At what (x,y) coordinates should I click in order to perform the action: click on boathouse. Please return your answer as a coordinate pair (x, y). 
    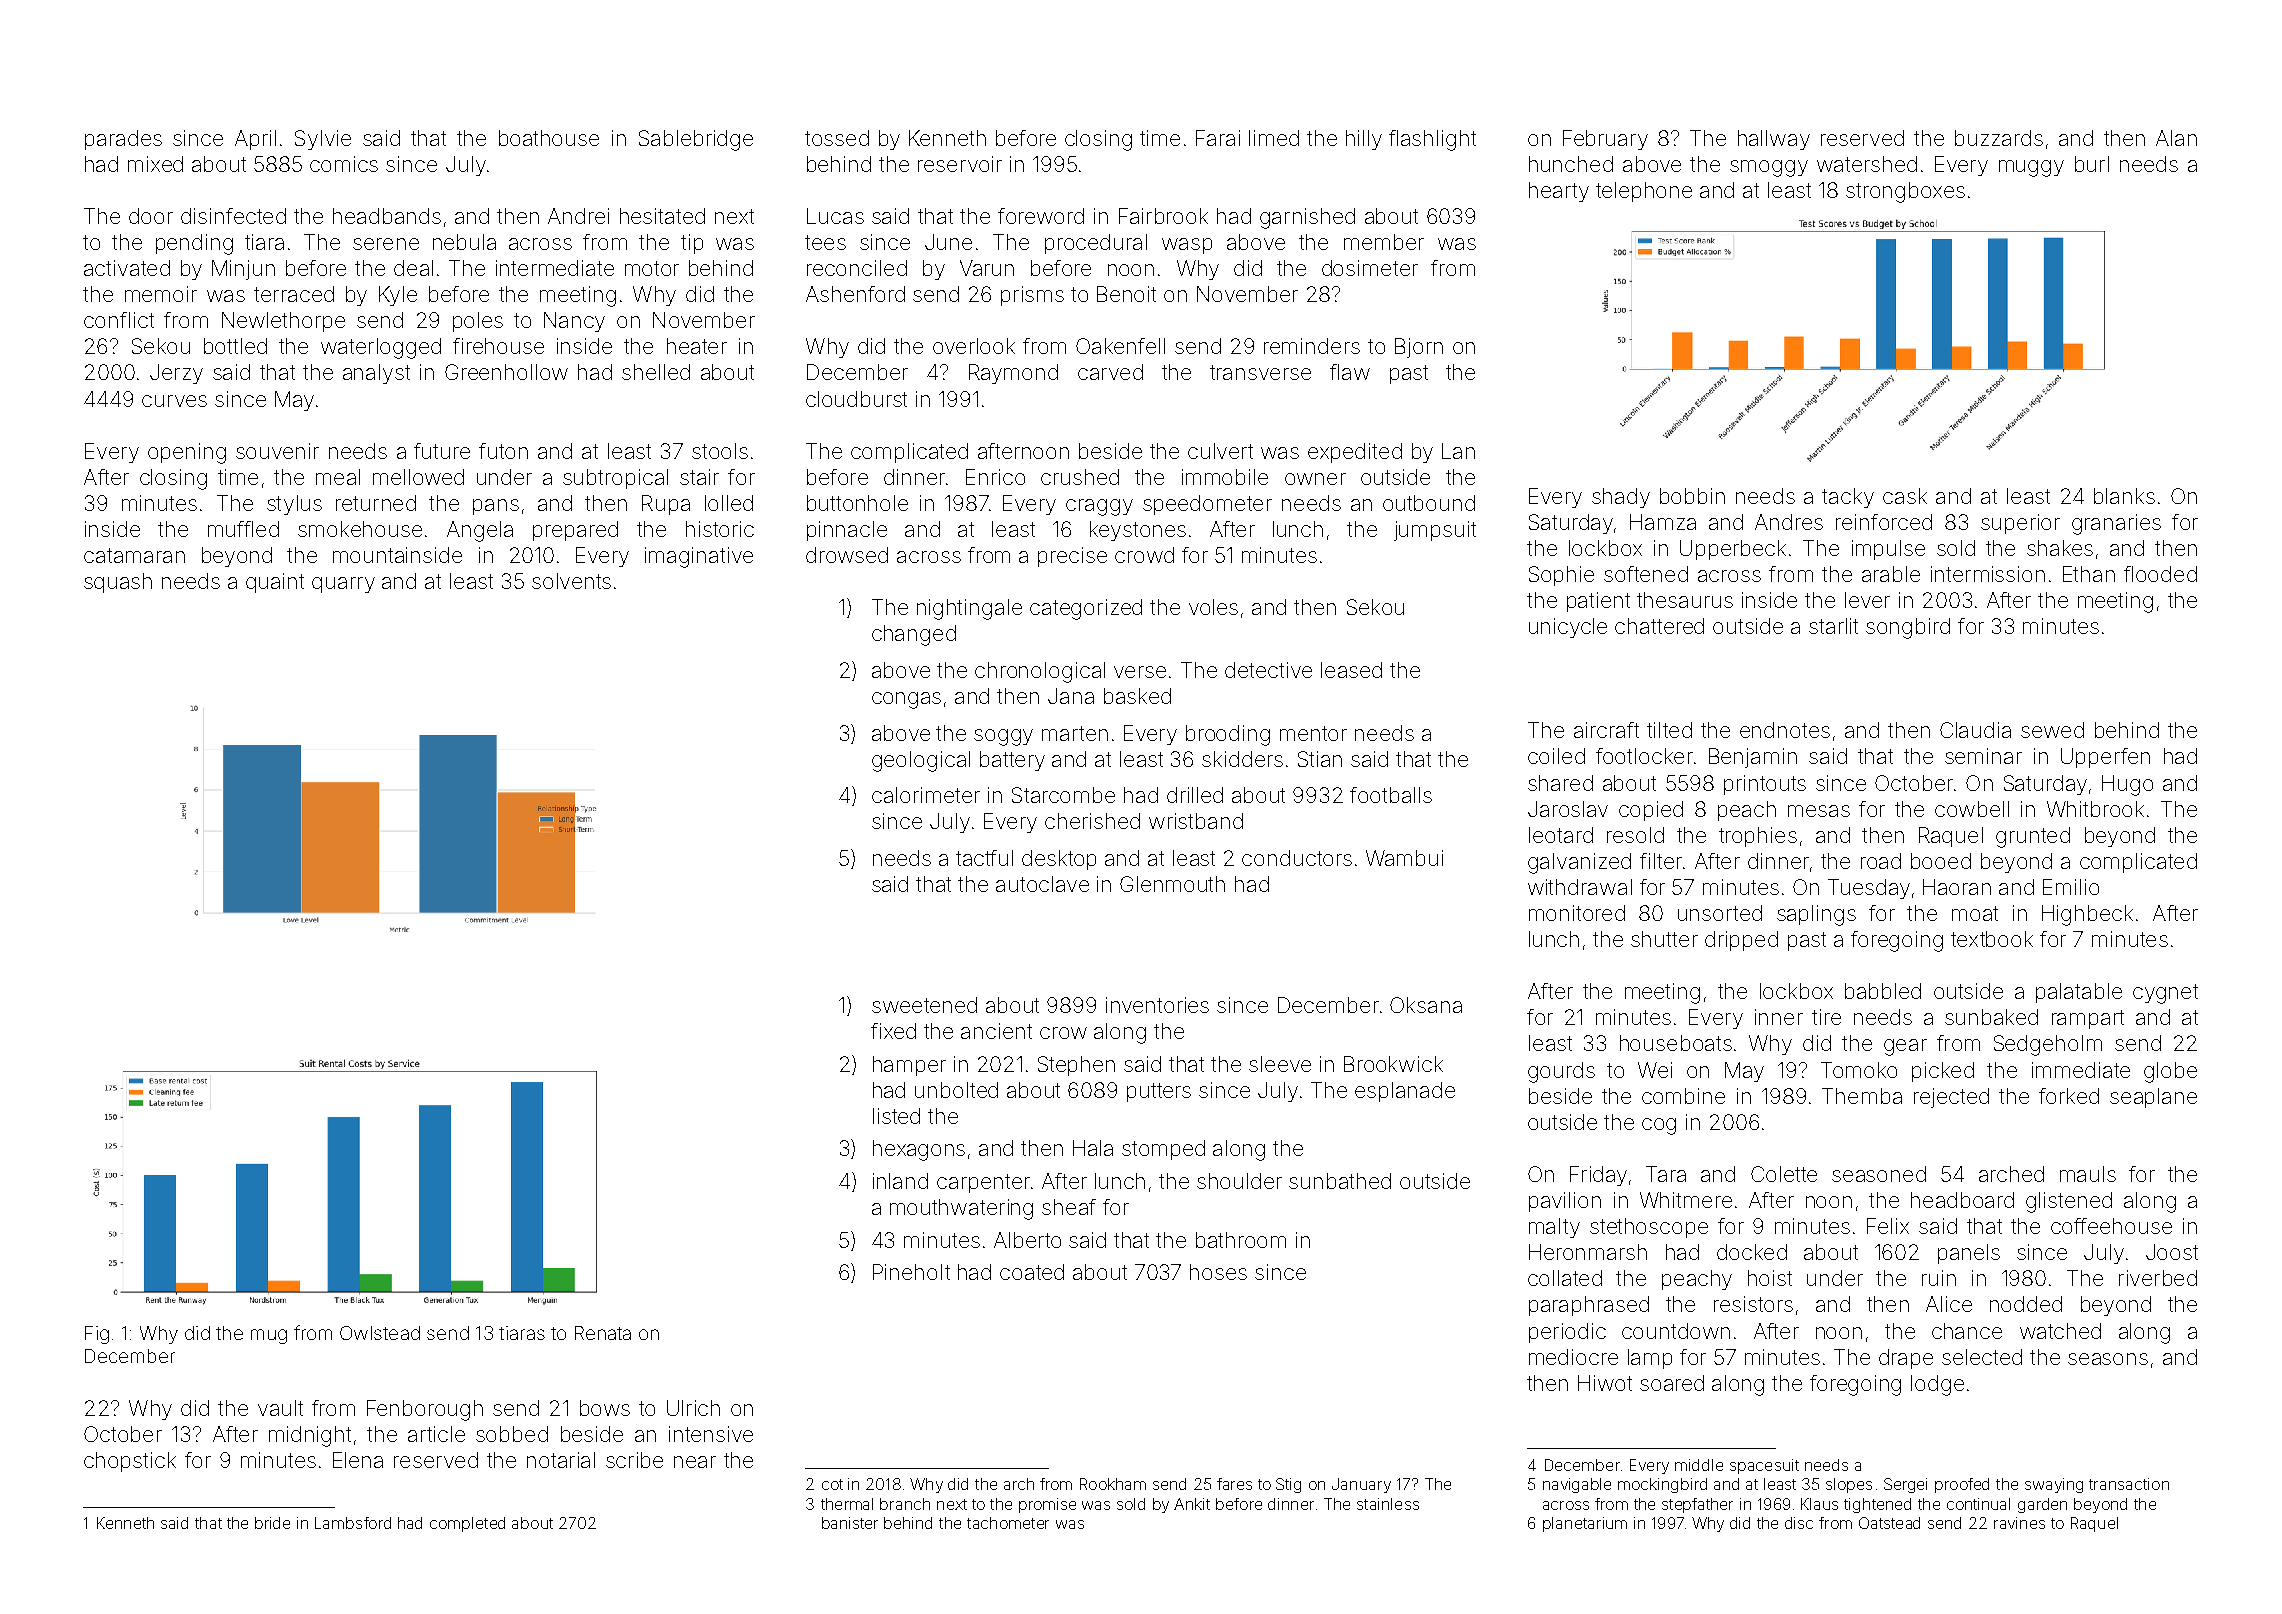
    Looking at the image, I should click on (549, 138).
